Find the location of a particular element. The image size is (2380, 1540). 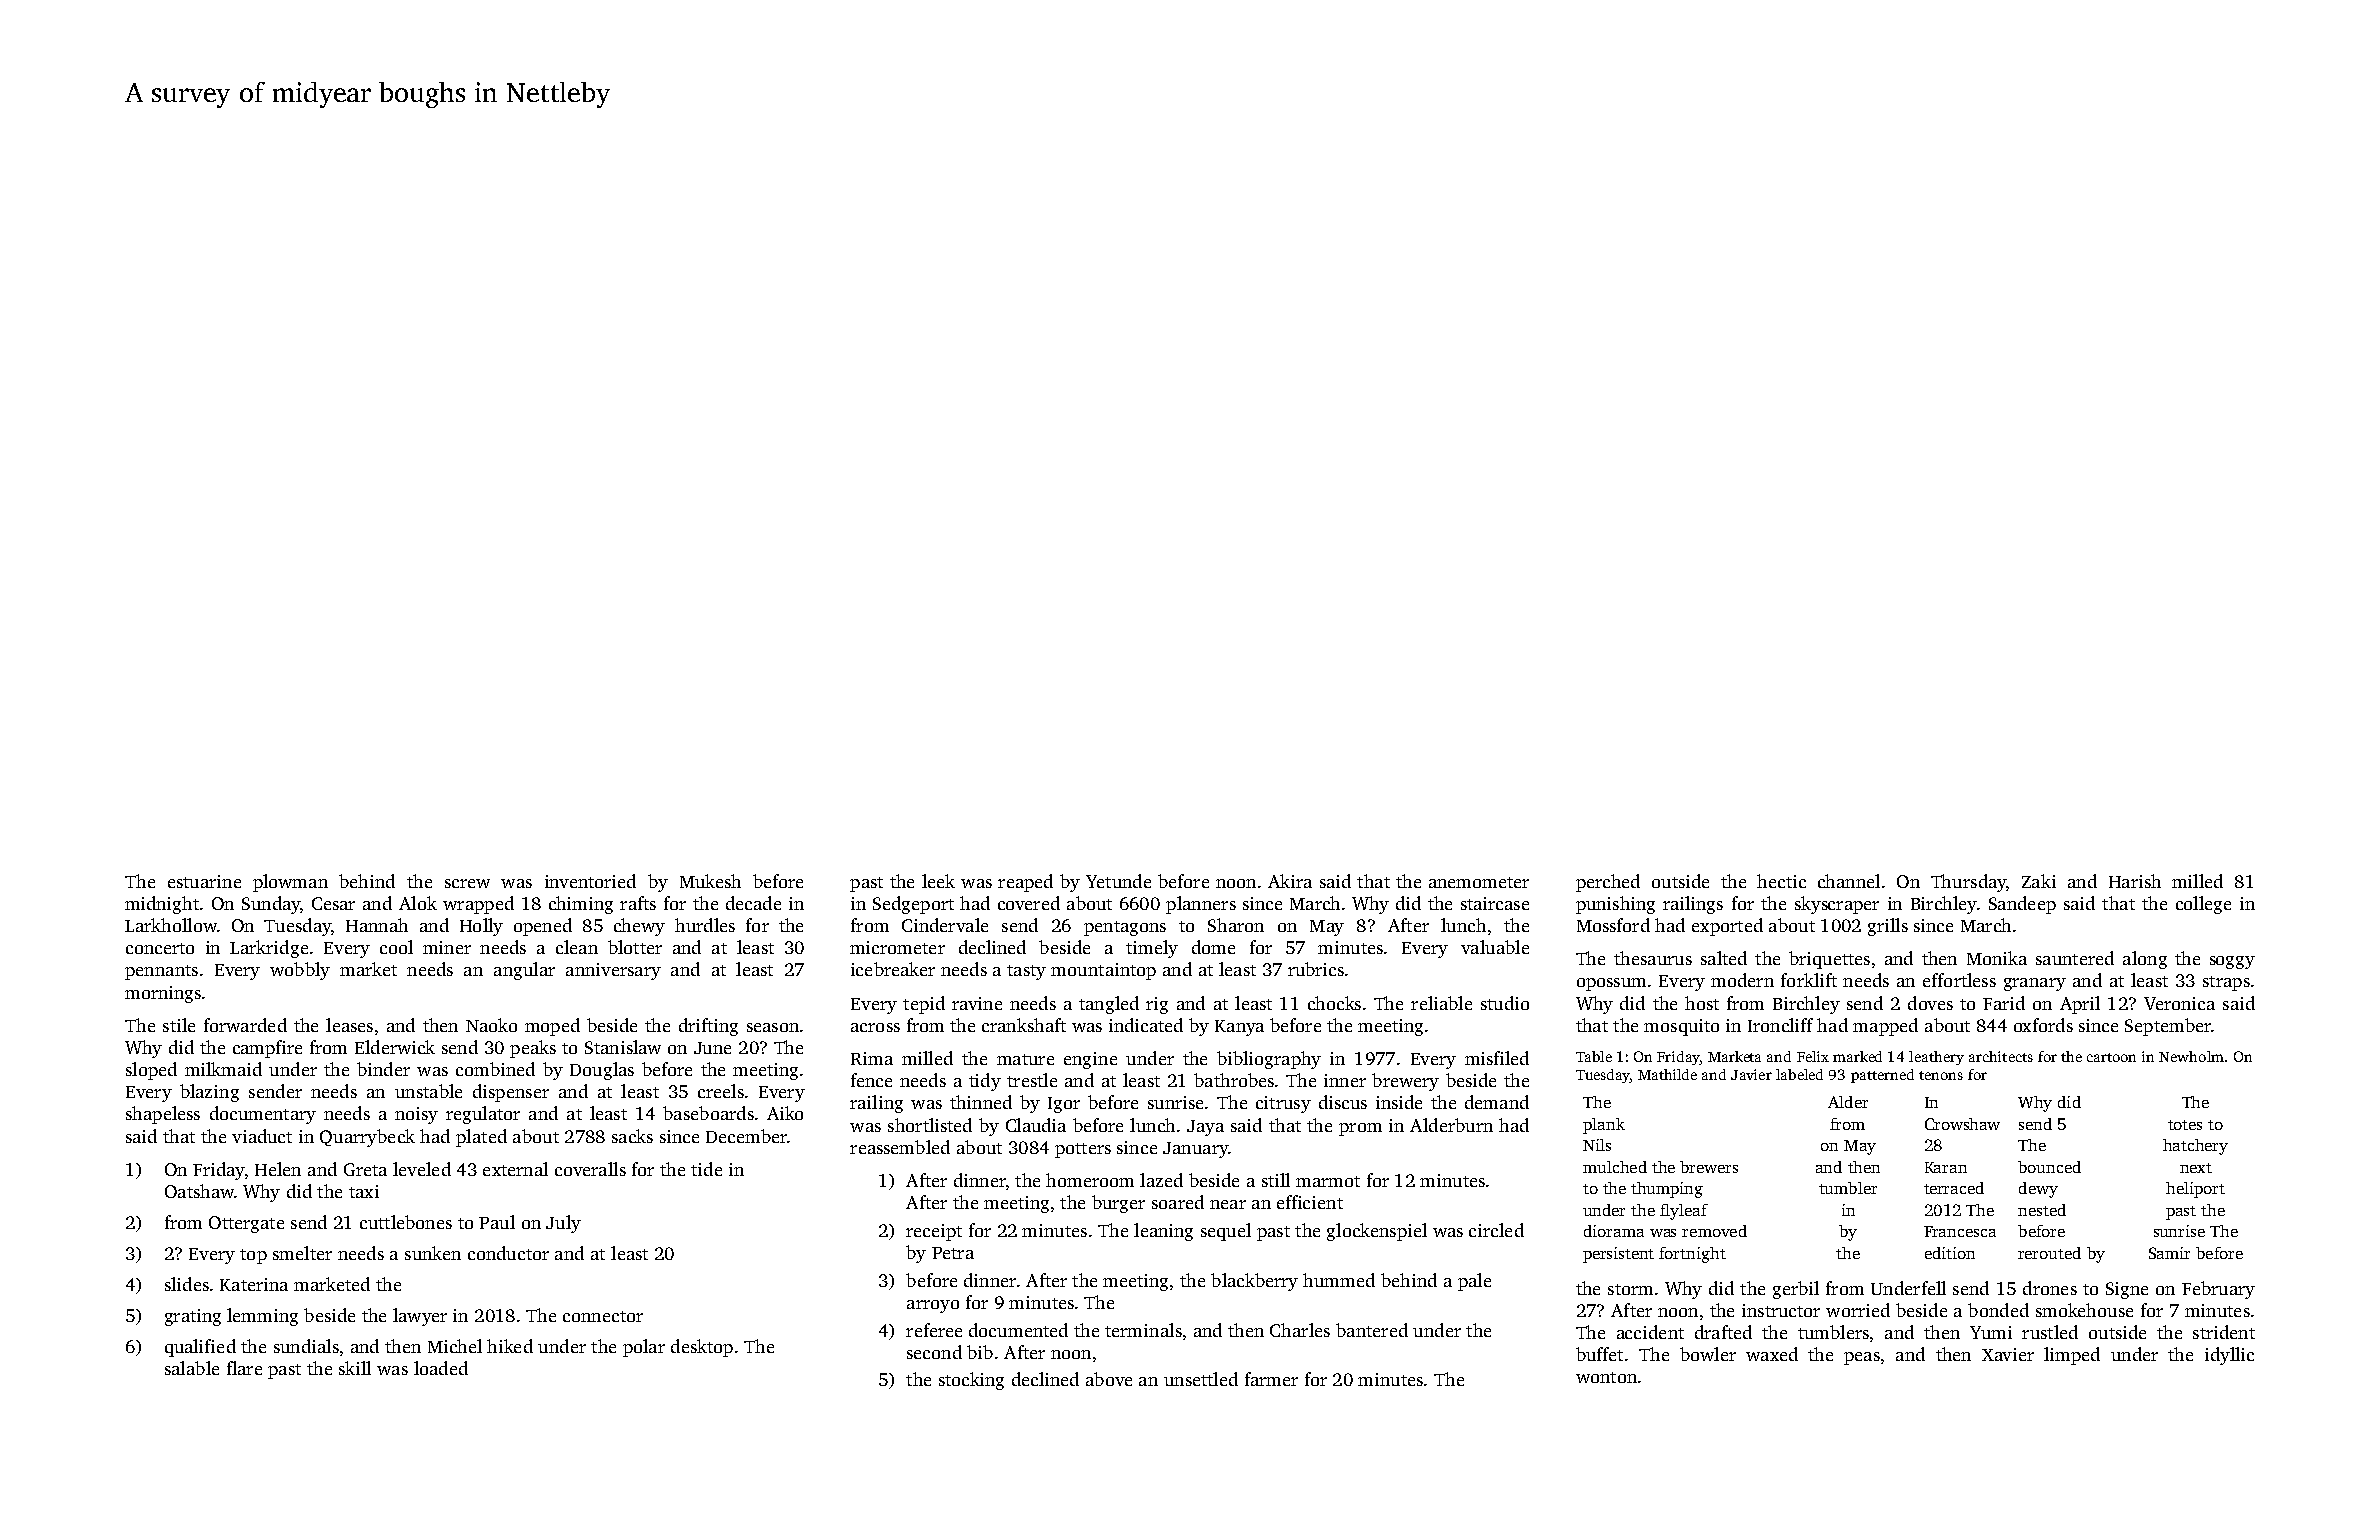

cartoon is located at coordinates (2111, 1057).
